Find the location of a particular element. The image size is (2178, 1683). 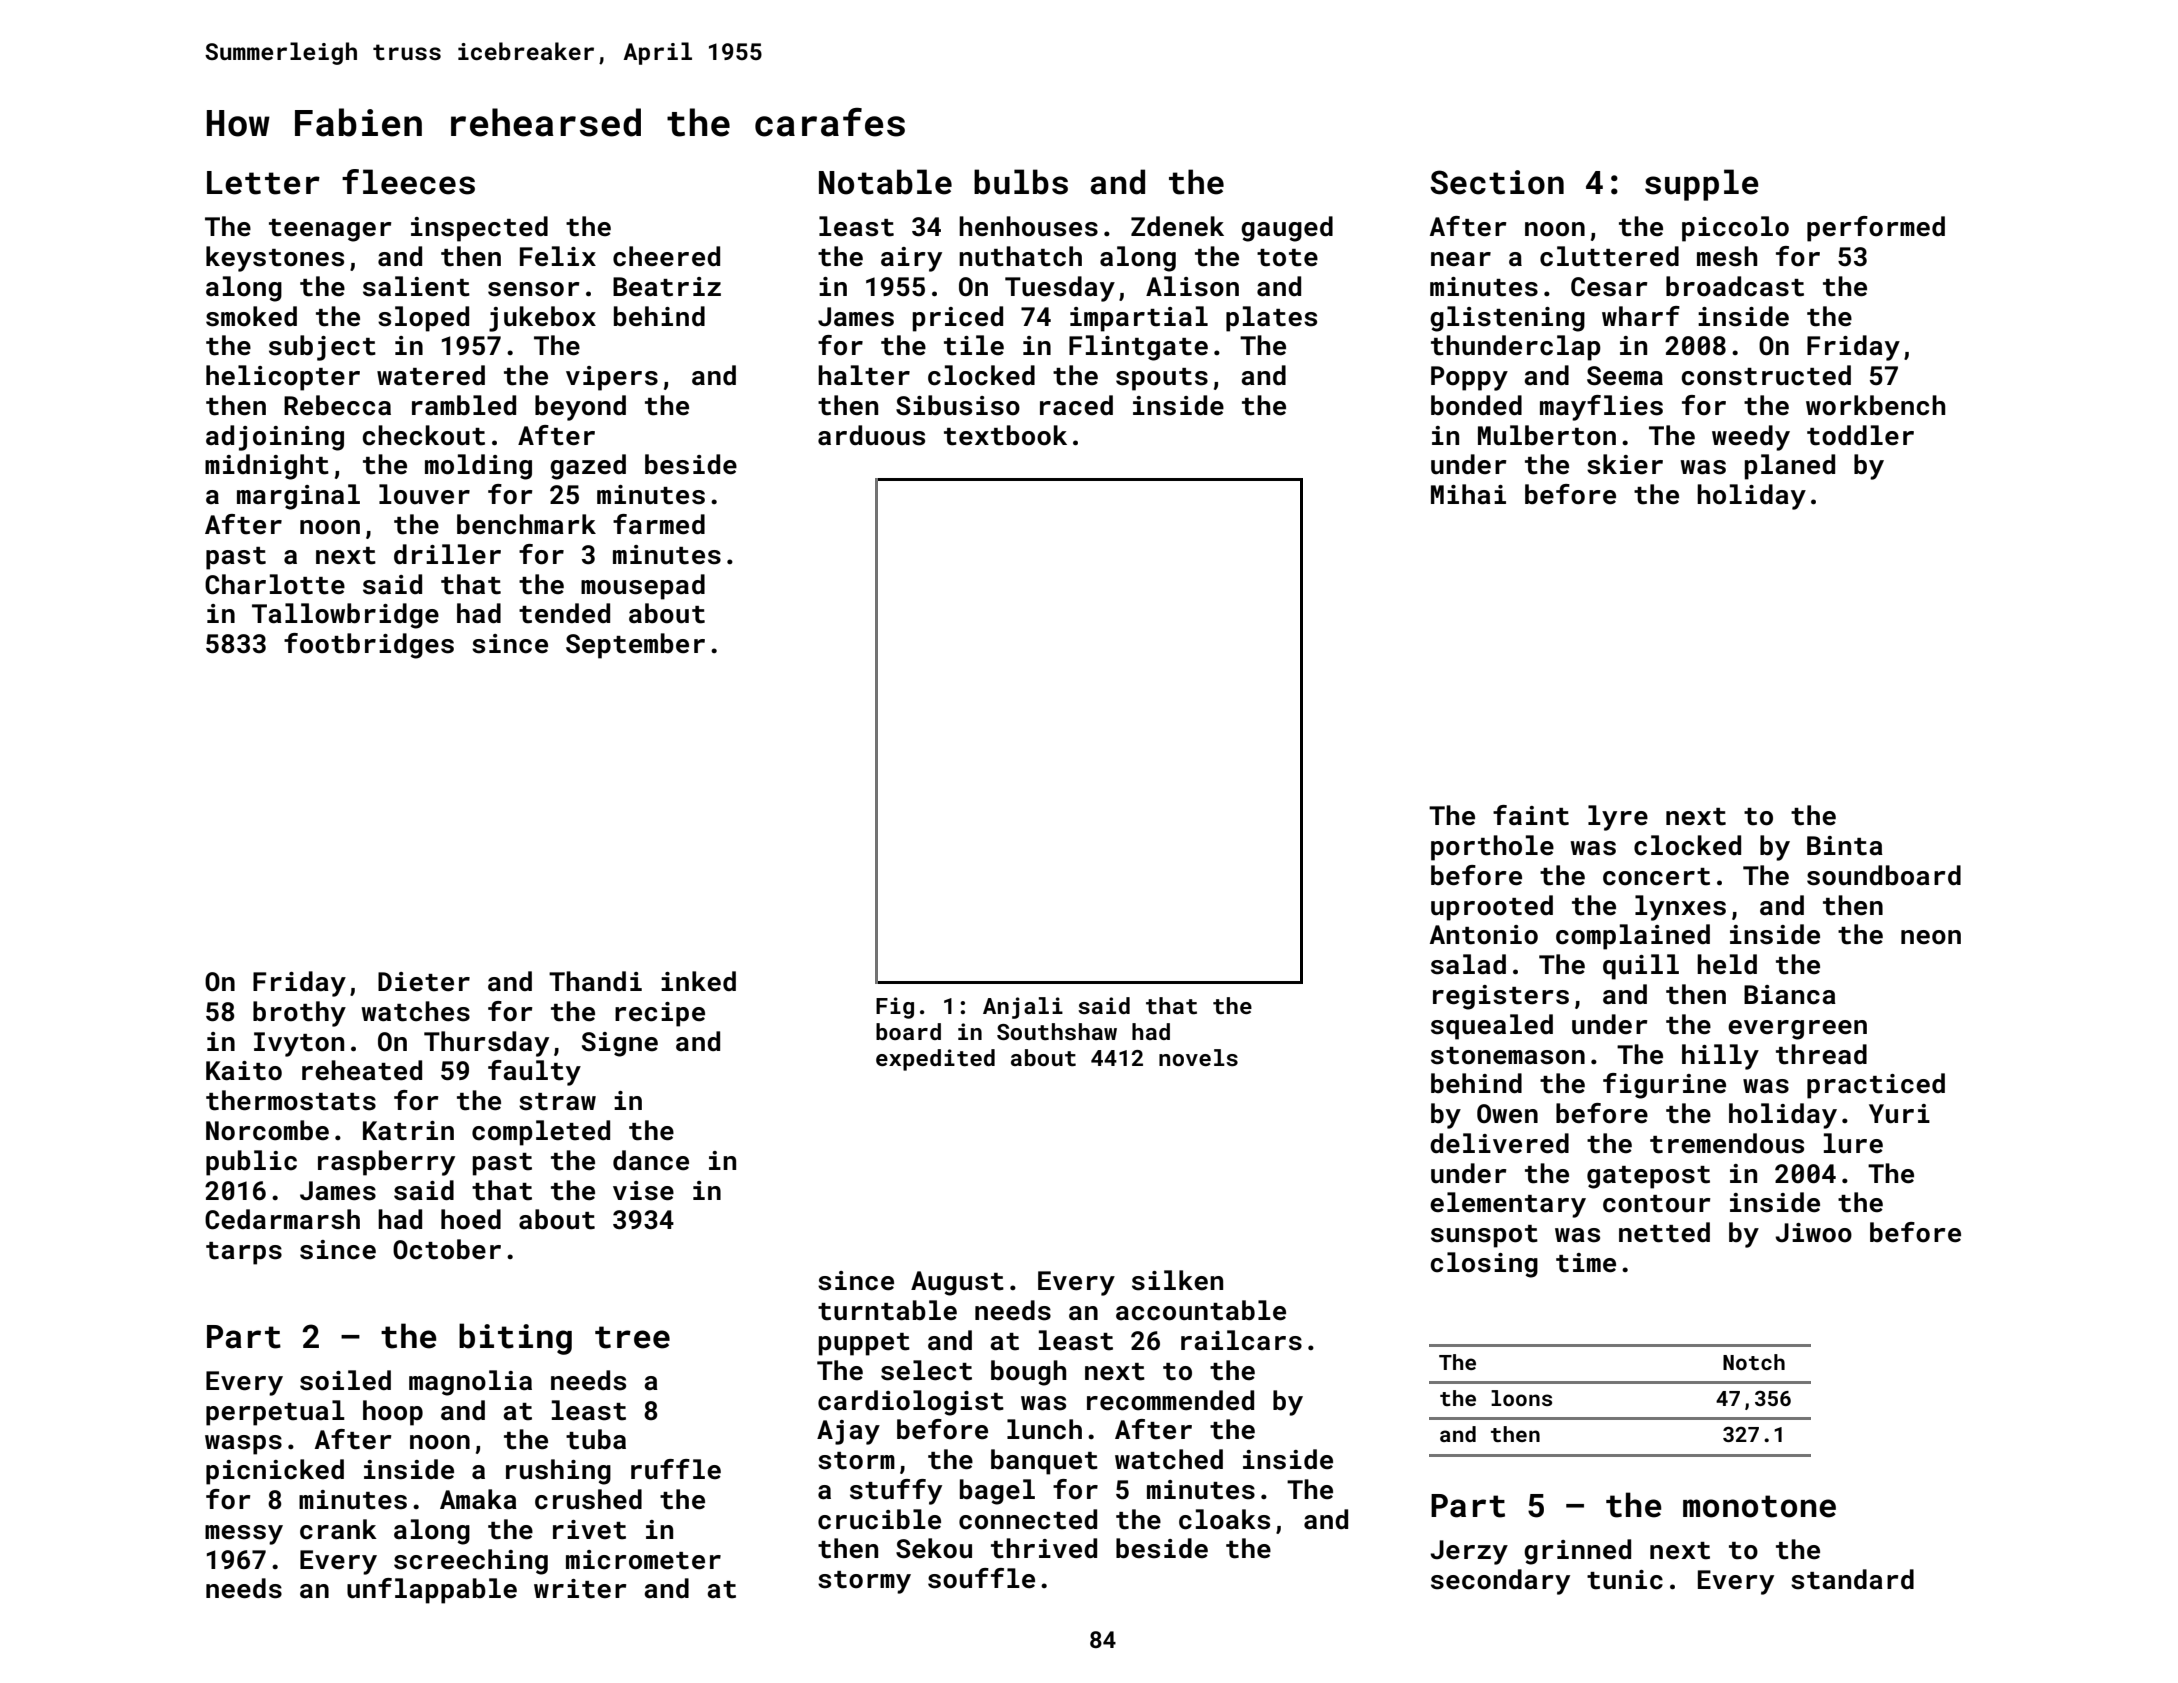

spouts is located at coordinates (1162, 379).
